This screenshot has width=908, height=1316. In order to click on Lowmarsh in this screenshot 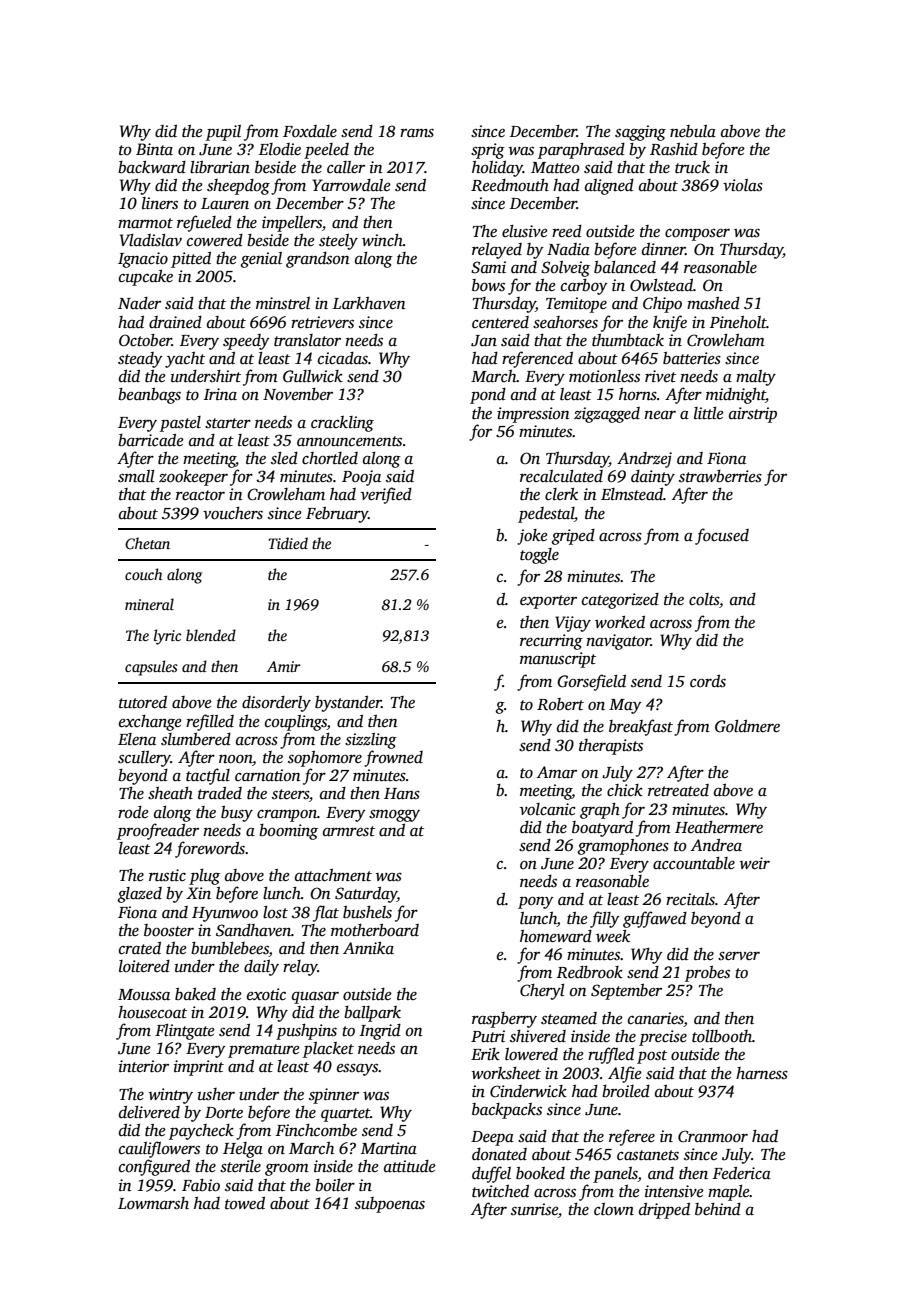, I will do `click(153, 1203)`.
